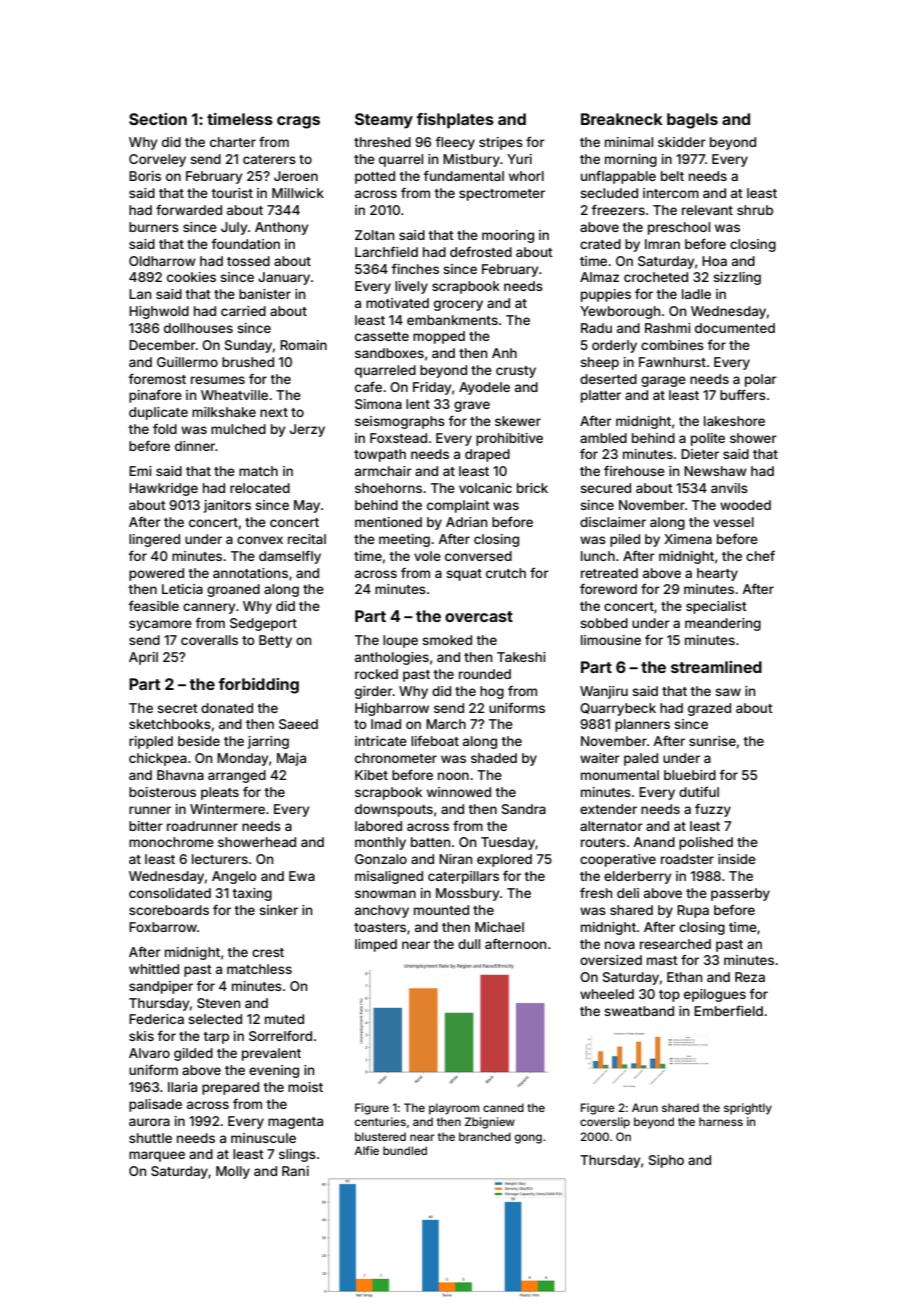 The height and width of the screenshot is (1316, 908). What do you see at coordinates (384, 121) in the screenshot?
I see `Steamy` at bounding box center [384, 121].
